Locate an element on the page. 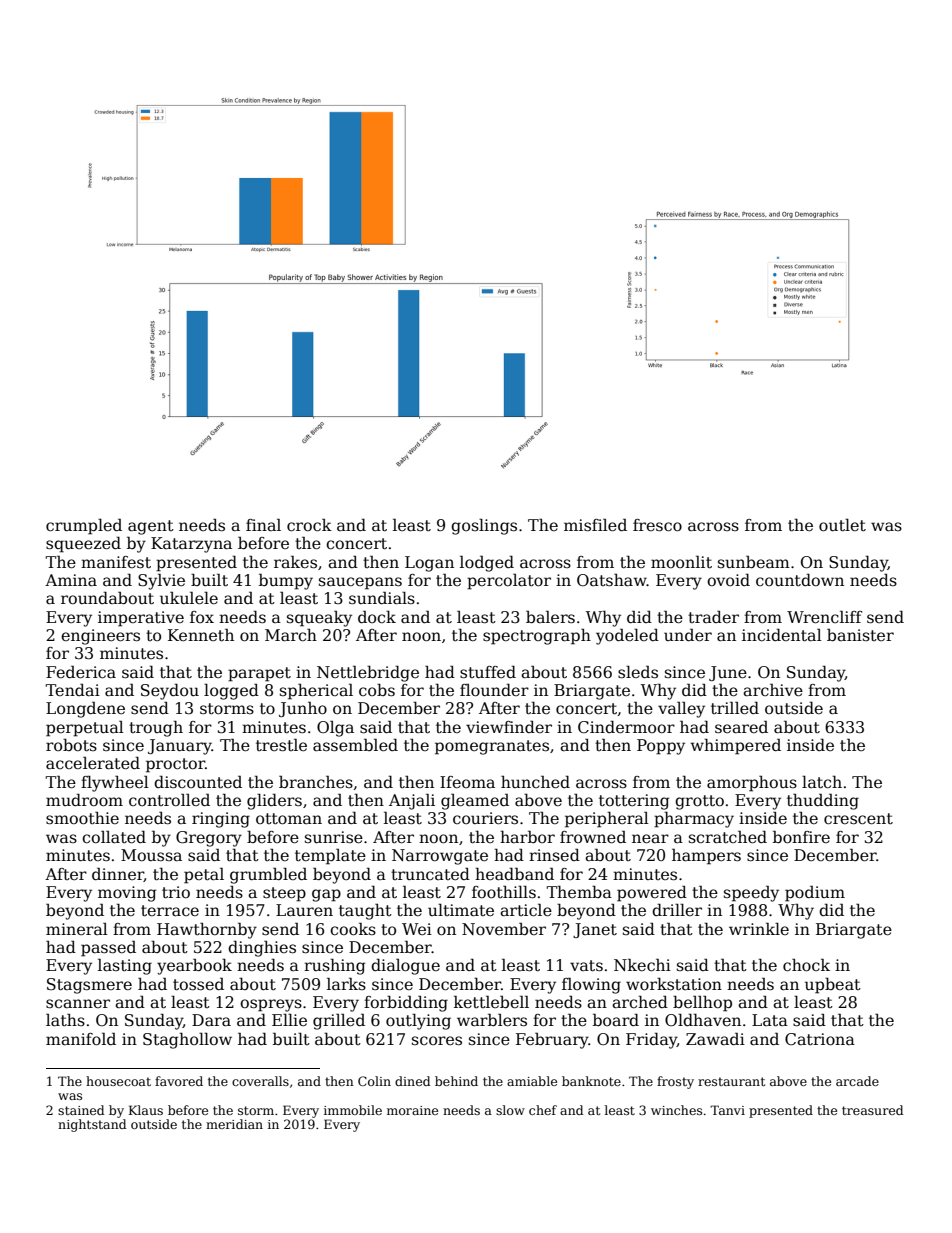 This document has width=952, height=1233. dinner is located at coordinates (118, 874).
